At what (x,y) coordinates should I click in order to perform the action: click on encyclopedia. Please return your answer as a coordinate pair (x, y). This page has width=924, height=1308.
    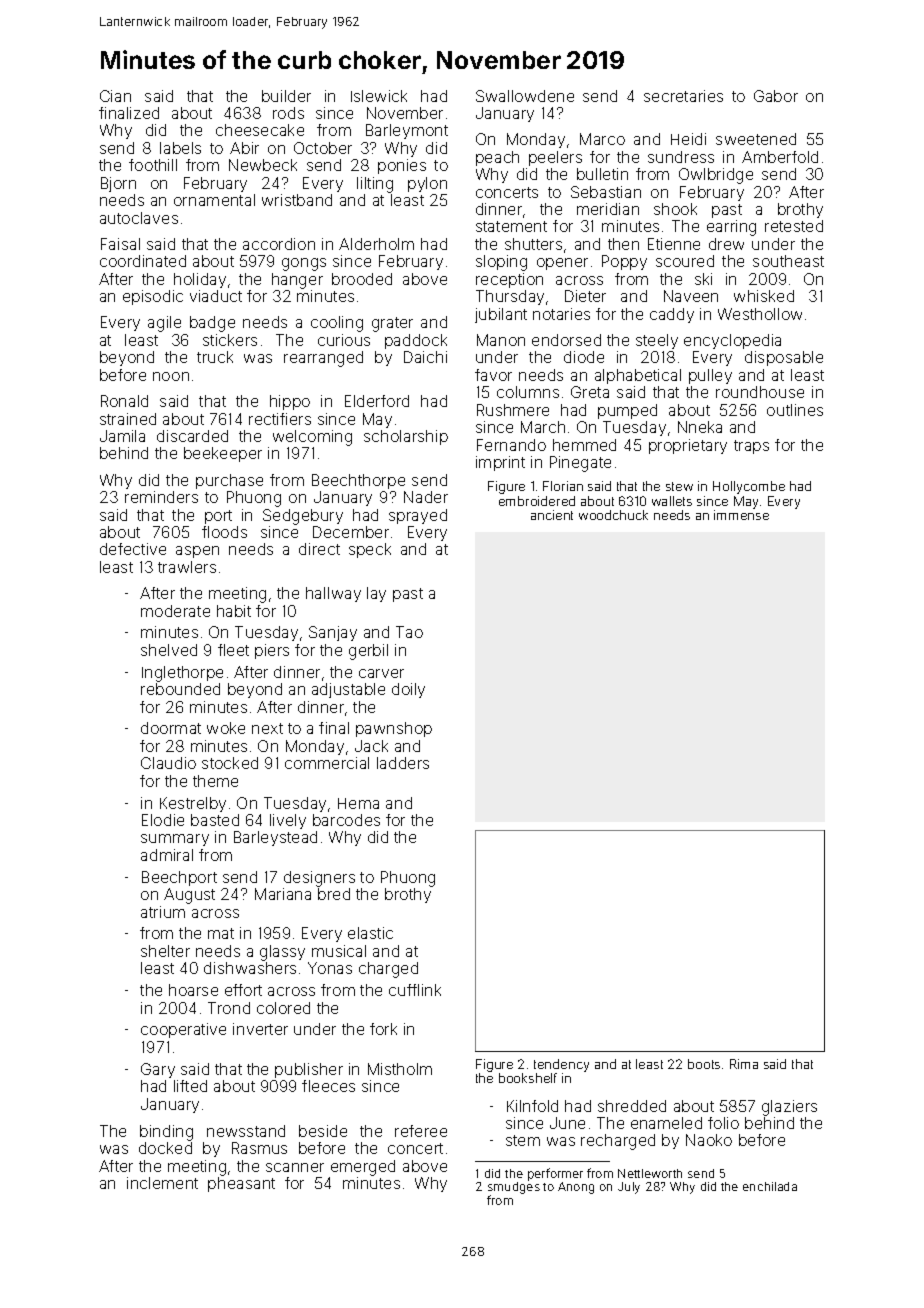
    Looking at the image, I should click on (732, 341).
